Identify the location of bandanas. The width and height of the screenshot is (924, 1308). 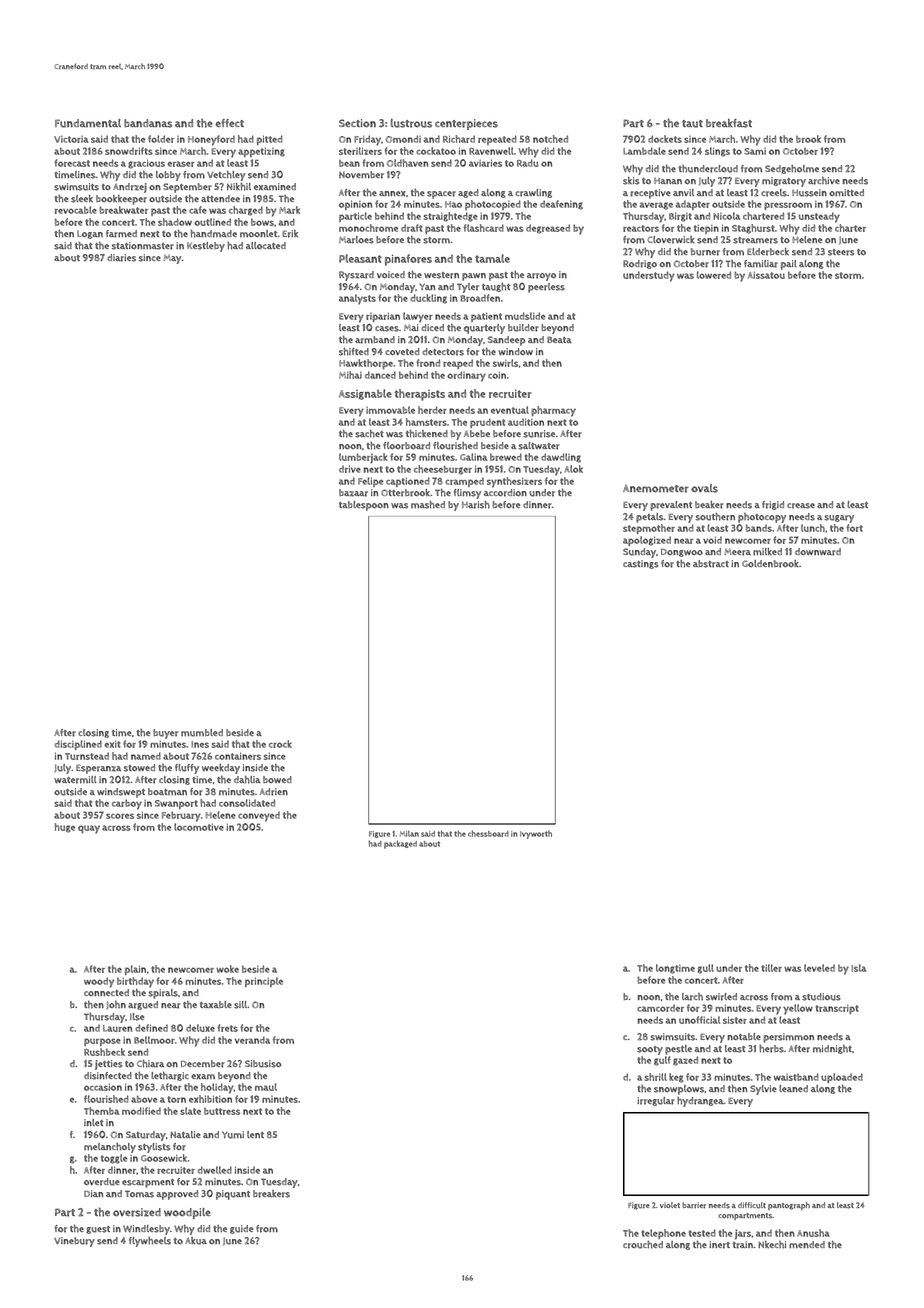
(148, 123).
